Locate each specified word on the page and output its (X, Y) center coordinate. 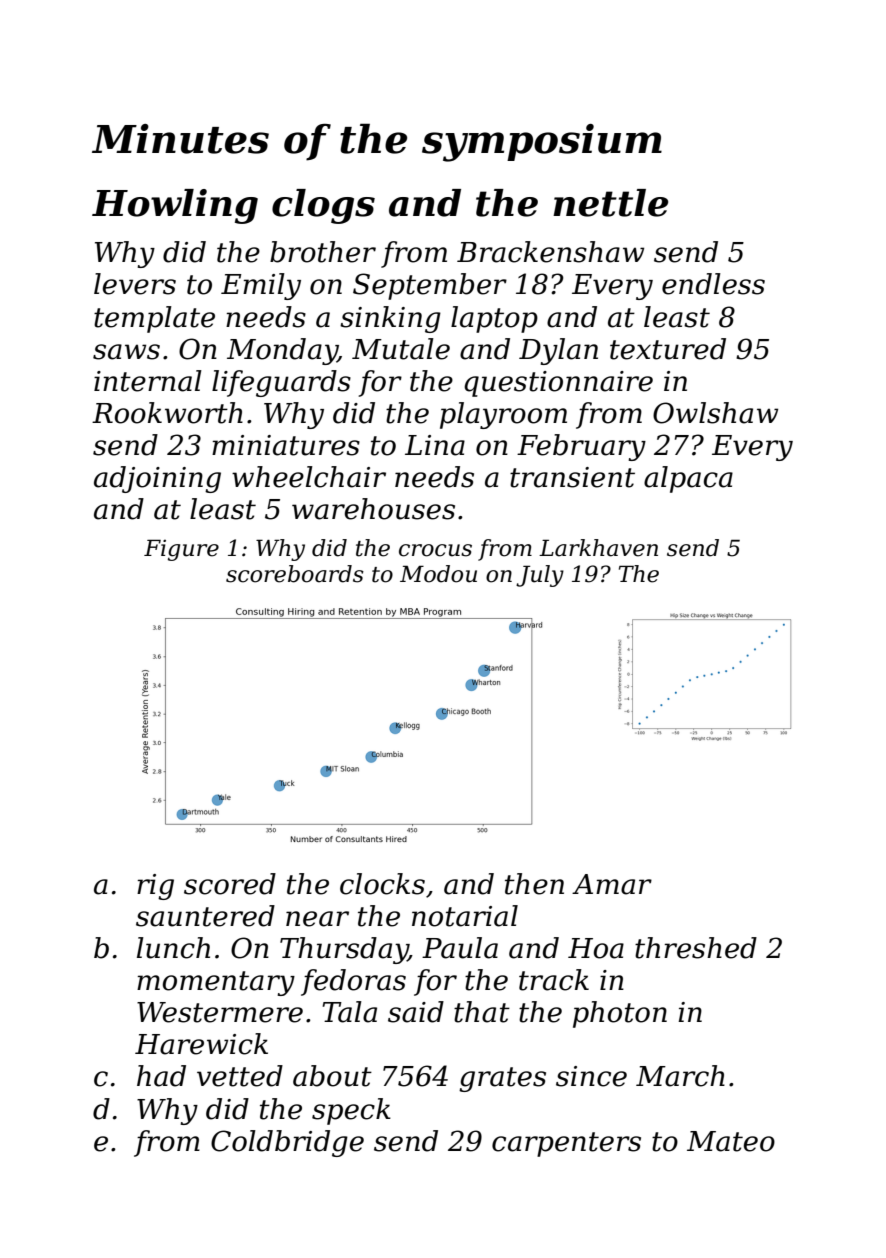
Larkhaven (598, 548)
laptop (494, 319)
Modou (438, 574)
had (161, 1076)
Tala (349, 1012)
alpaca (688, 479)
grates (502, 1079)
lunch (173, 948)
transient (572, 477)
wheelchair (309, 477)
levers (135, 284)
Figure (181, 550)
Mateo (731, 1141)
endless (713, 284)
